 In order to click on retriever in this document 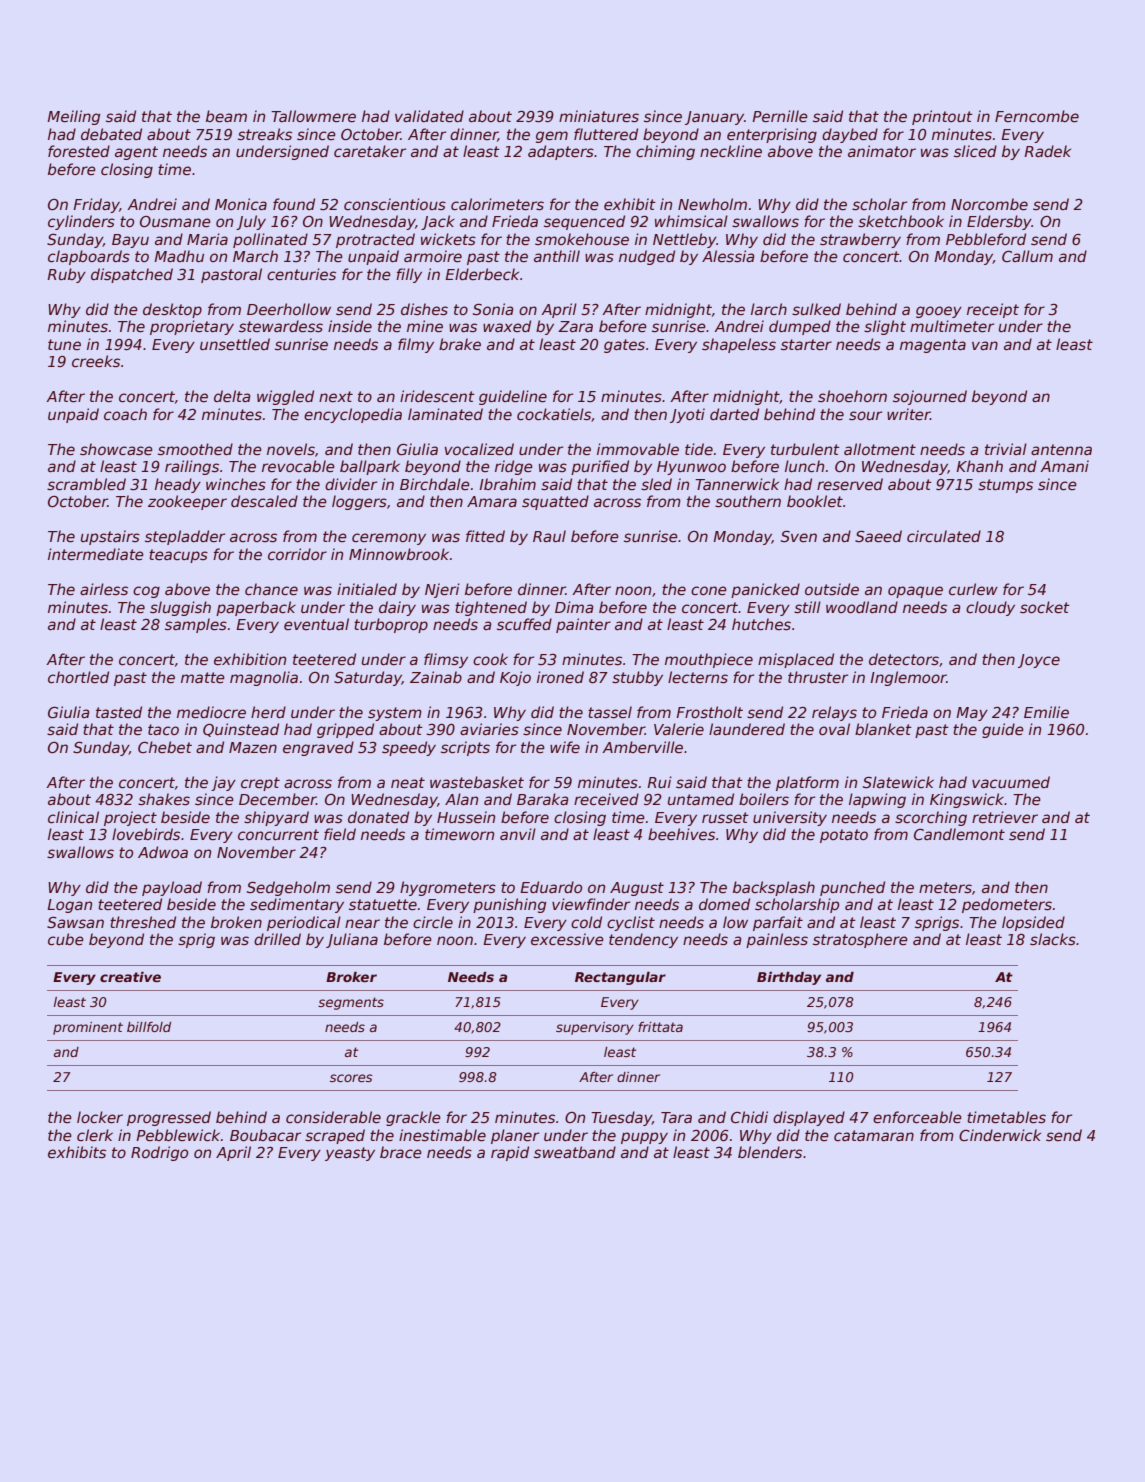, I will do `click(1005, 817)`.
